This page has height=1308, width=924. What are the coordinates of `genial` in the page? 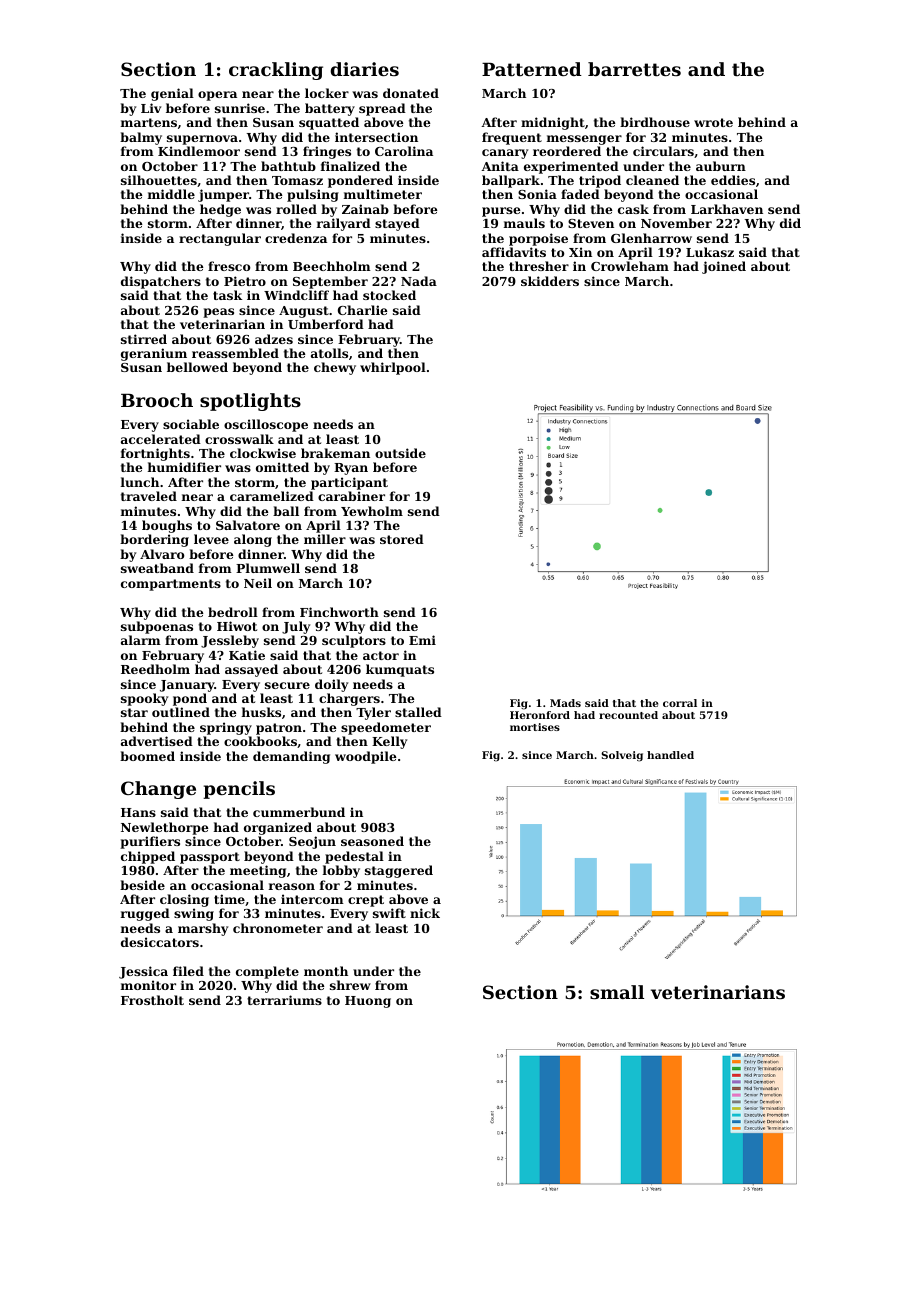 It's located at (172, 94).
